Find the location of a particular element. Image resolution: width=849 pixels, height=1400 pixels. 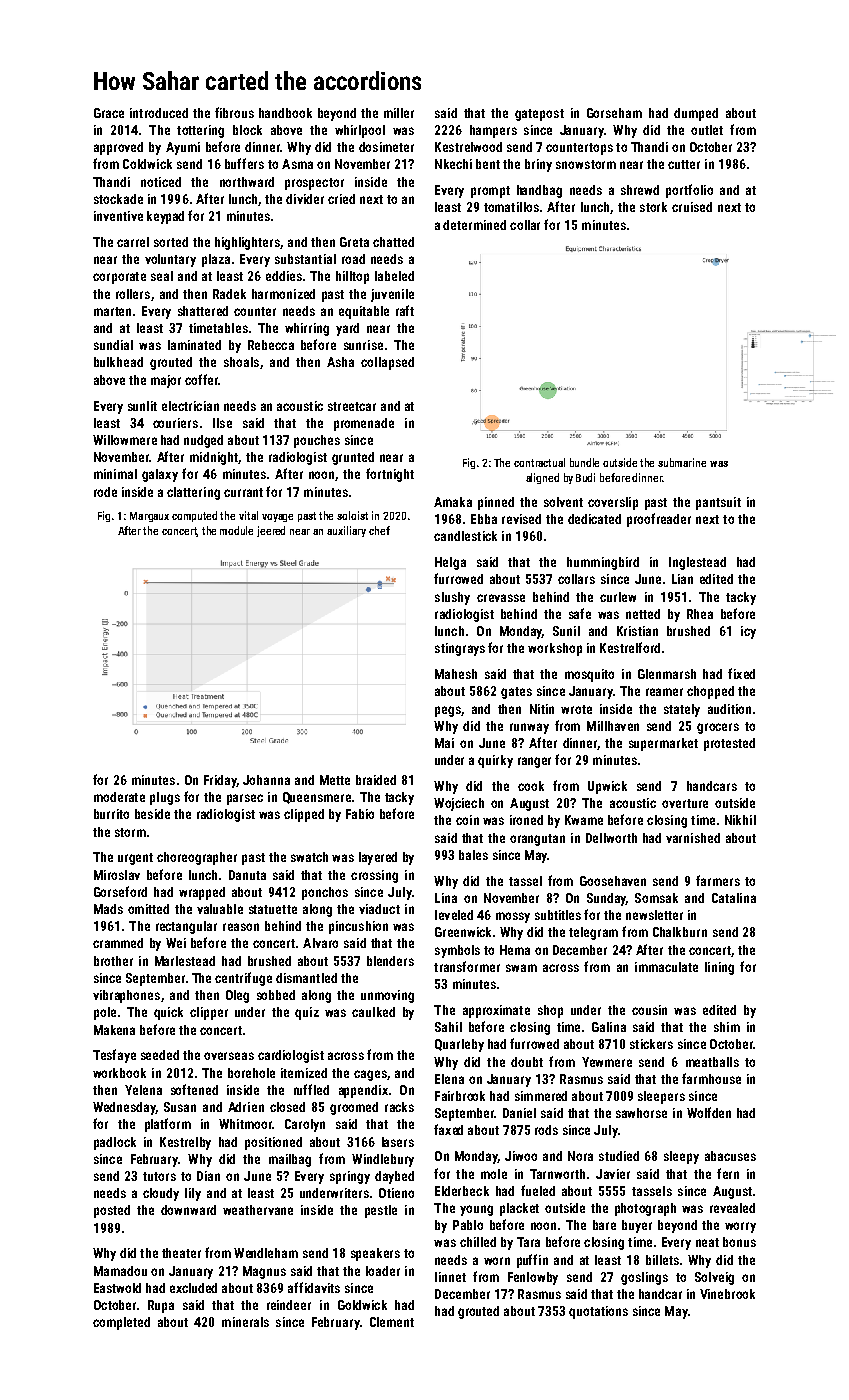

pantsuit is located at coordinates (718, 503).
